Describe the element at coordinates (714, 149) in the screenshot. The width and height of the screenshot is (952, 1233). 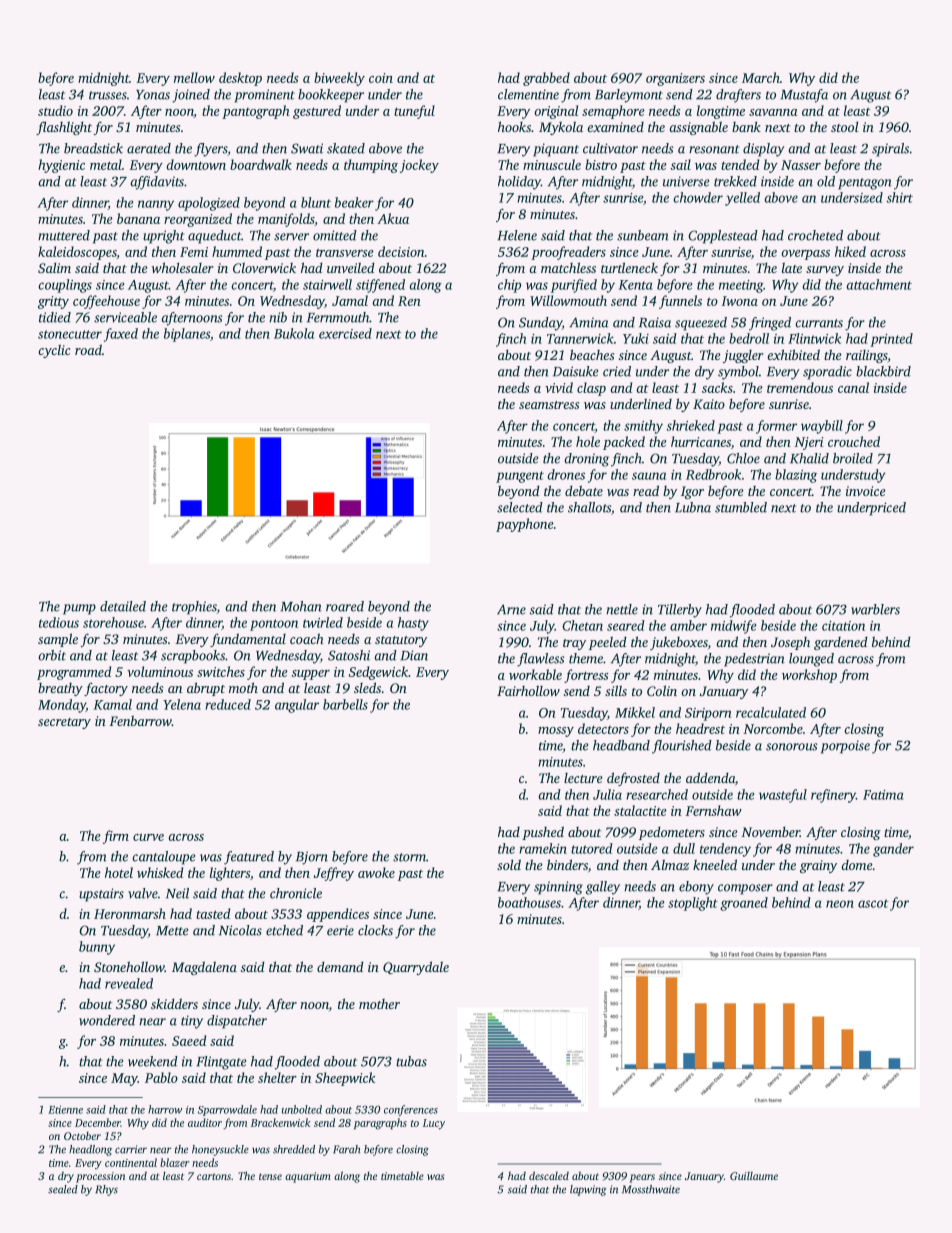
I see `resonant` at that location.
